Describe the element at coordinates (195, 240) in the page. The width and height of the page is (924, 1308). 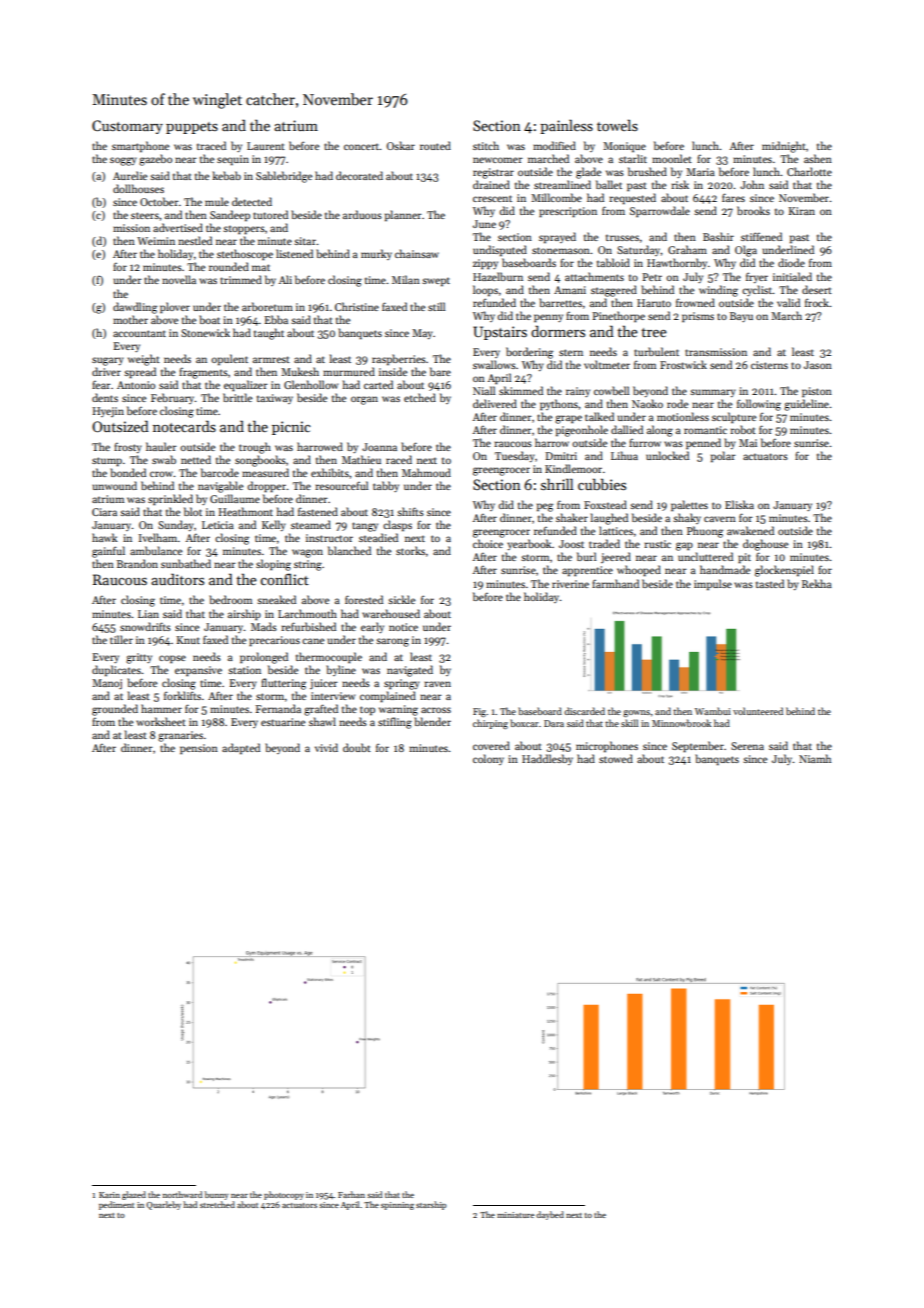
I see `nestled` at that location.
